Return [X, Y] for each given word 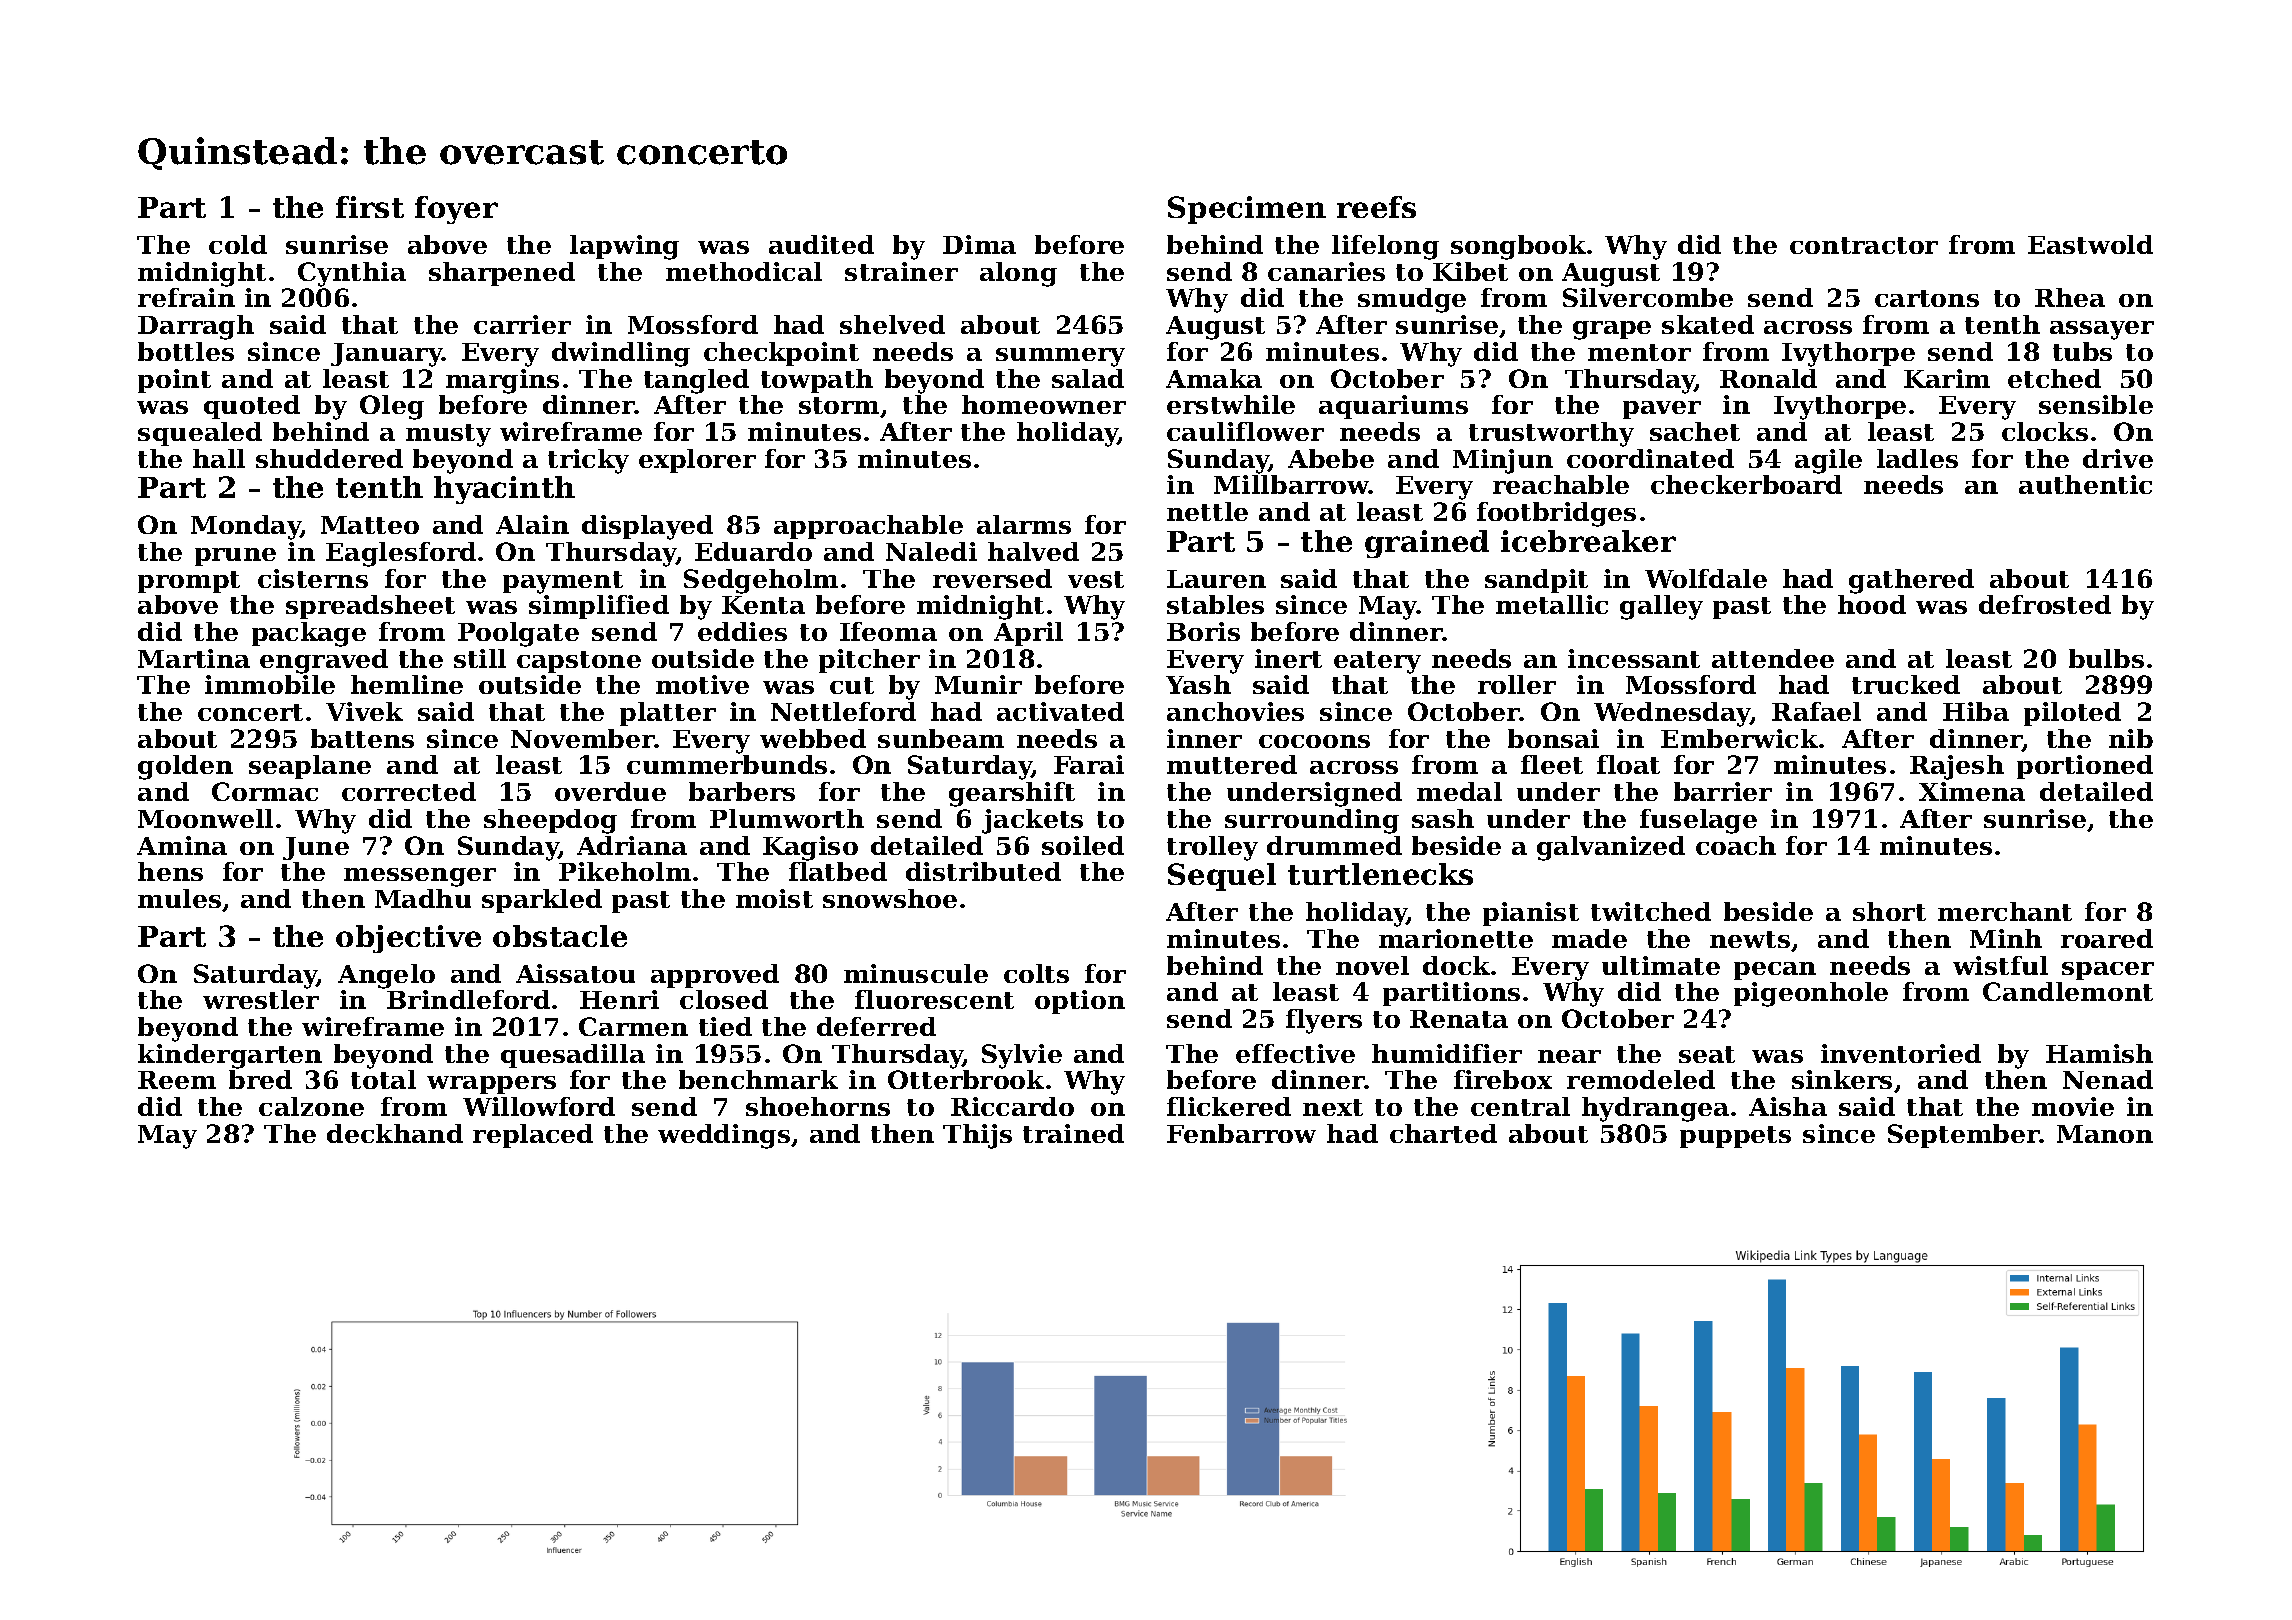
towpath [817, 381]
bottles [186, 351]
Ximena [1972, 791]
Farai [1089, 764]
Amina [182, 845]
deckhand [395, 1133]
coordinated [1650, 458]
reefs [1376, 207]
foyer [456, 210]
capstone [579, 662]
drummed [1334, 845]
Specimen [1247, 210]
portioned [2085, 767]
